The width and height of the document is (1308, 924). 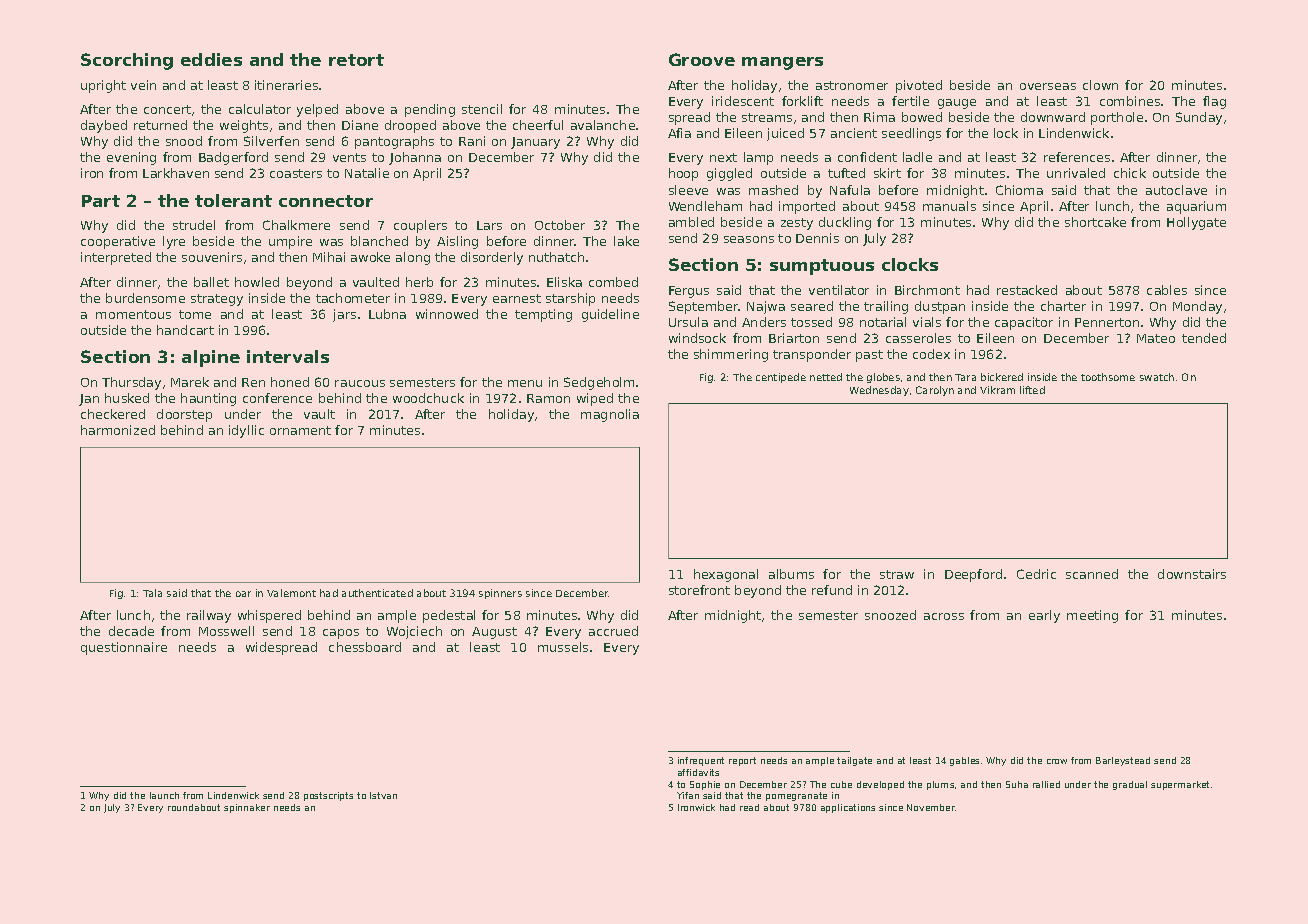 What do you see at coordinates (564, 282) in the document?
I see `Eliska` at bounding box center [564, 282].
